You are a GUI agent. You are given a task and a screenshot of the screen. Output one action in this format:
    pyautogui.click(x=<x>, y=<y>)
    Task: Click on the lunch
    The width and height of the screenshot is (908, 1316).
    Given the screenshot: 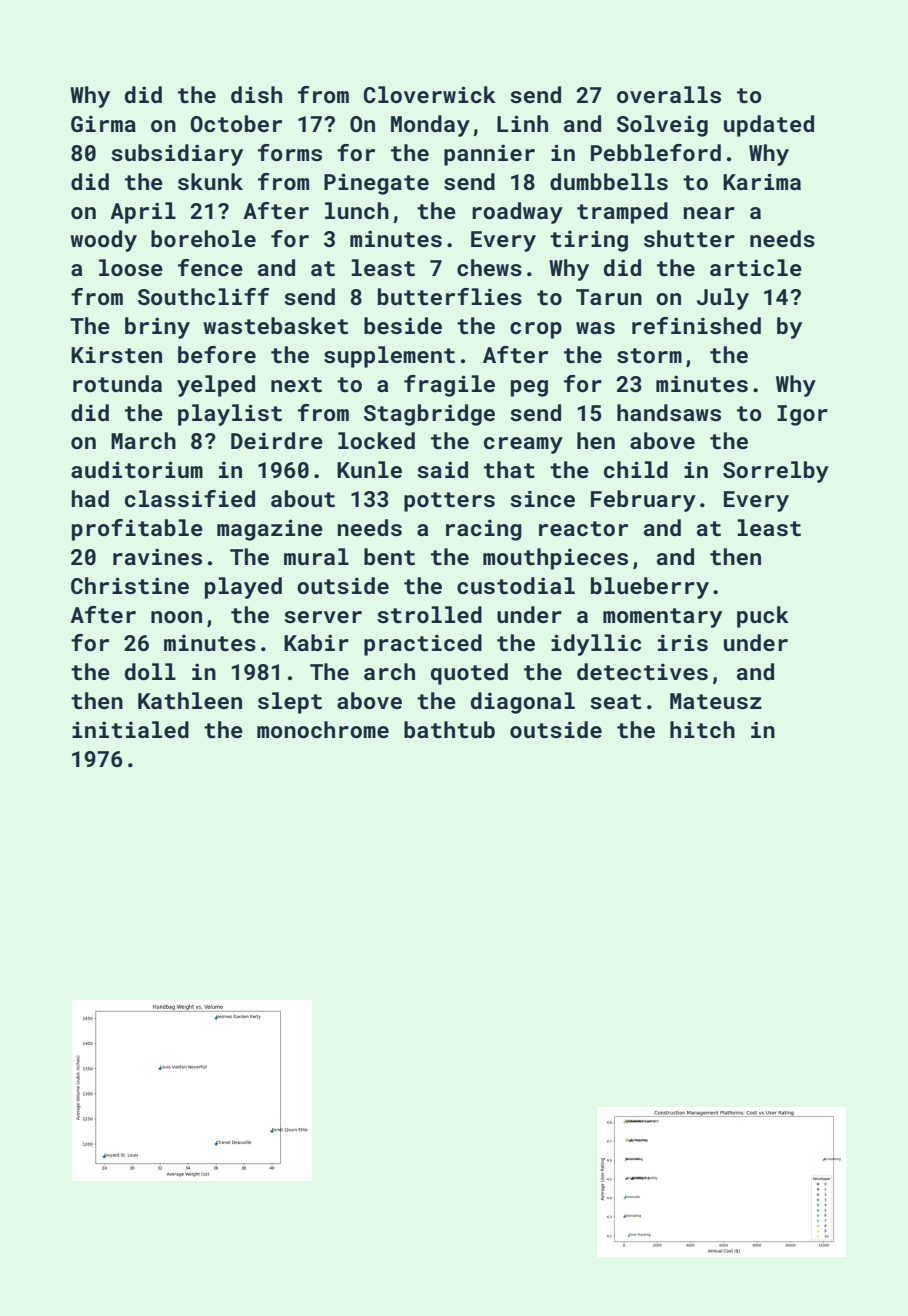 What is the action you would take?
    pyautogui.click(x=357, y=210)
